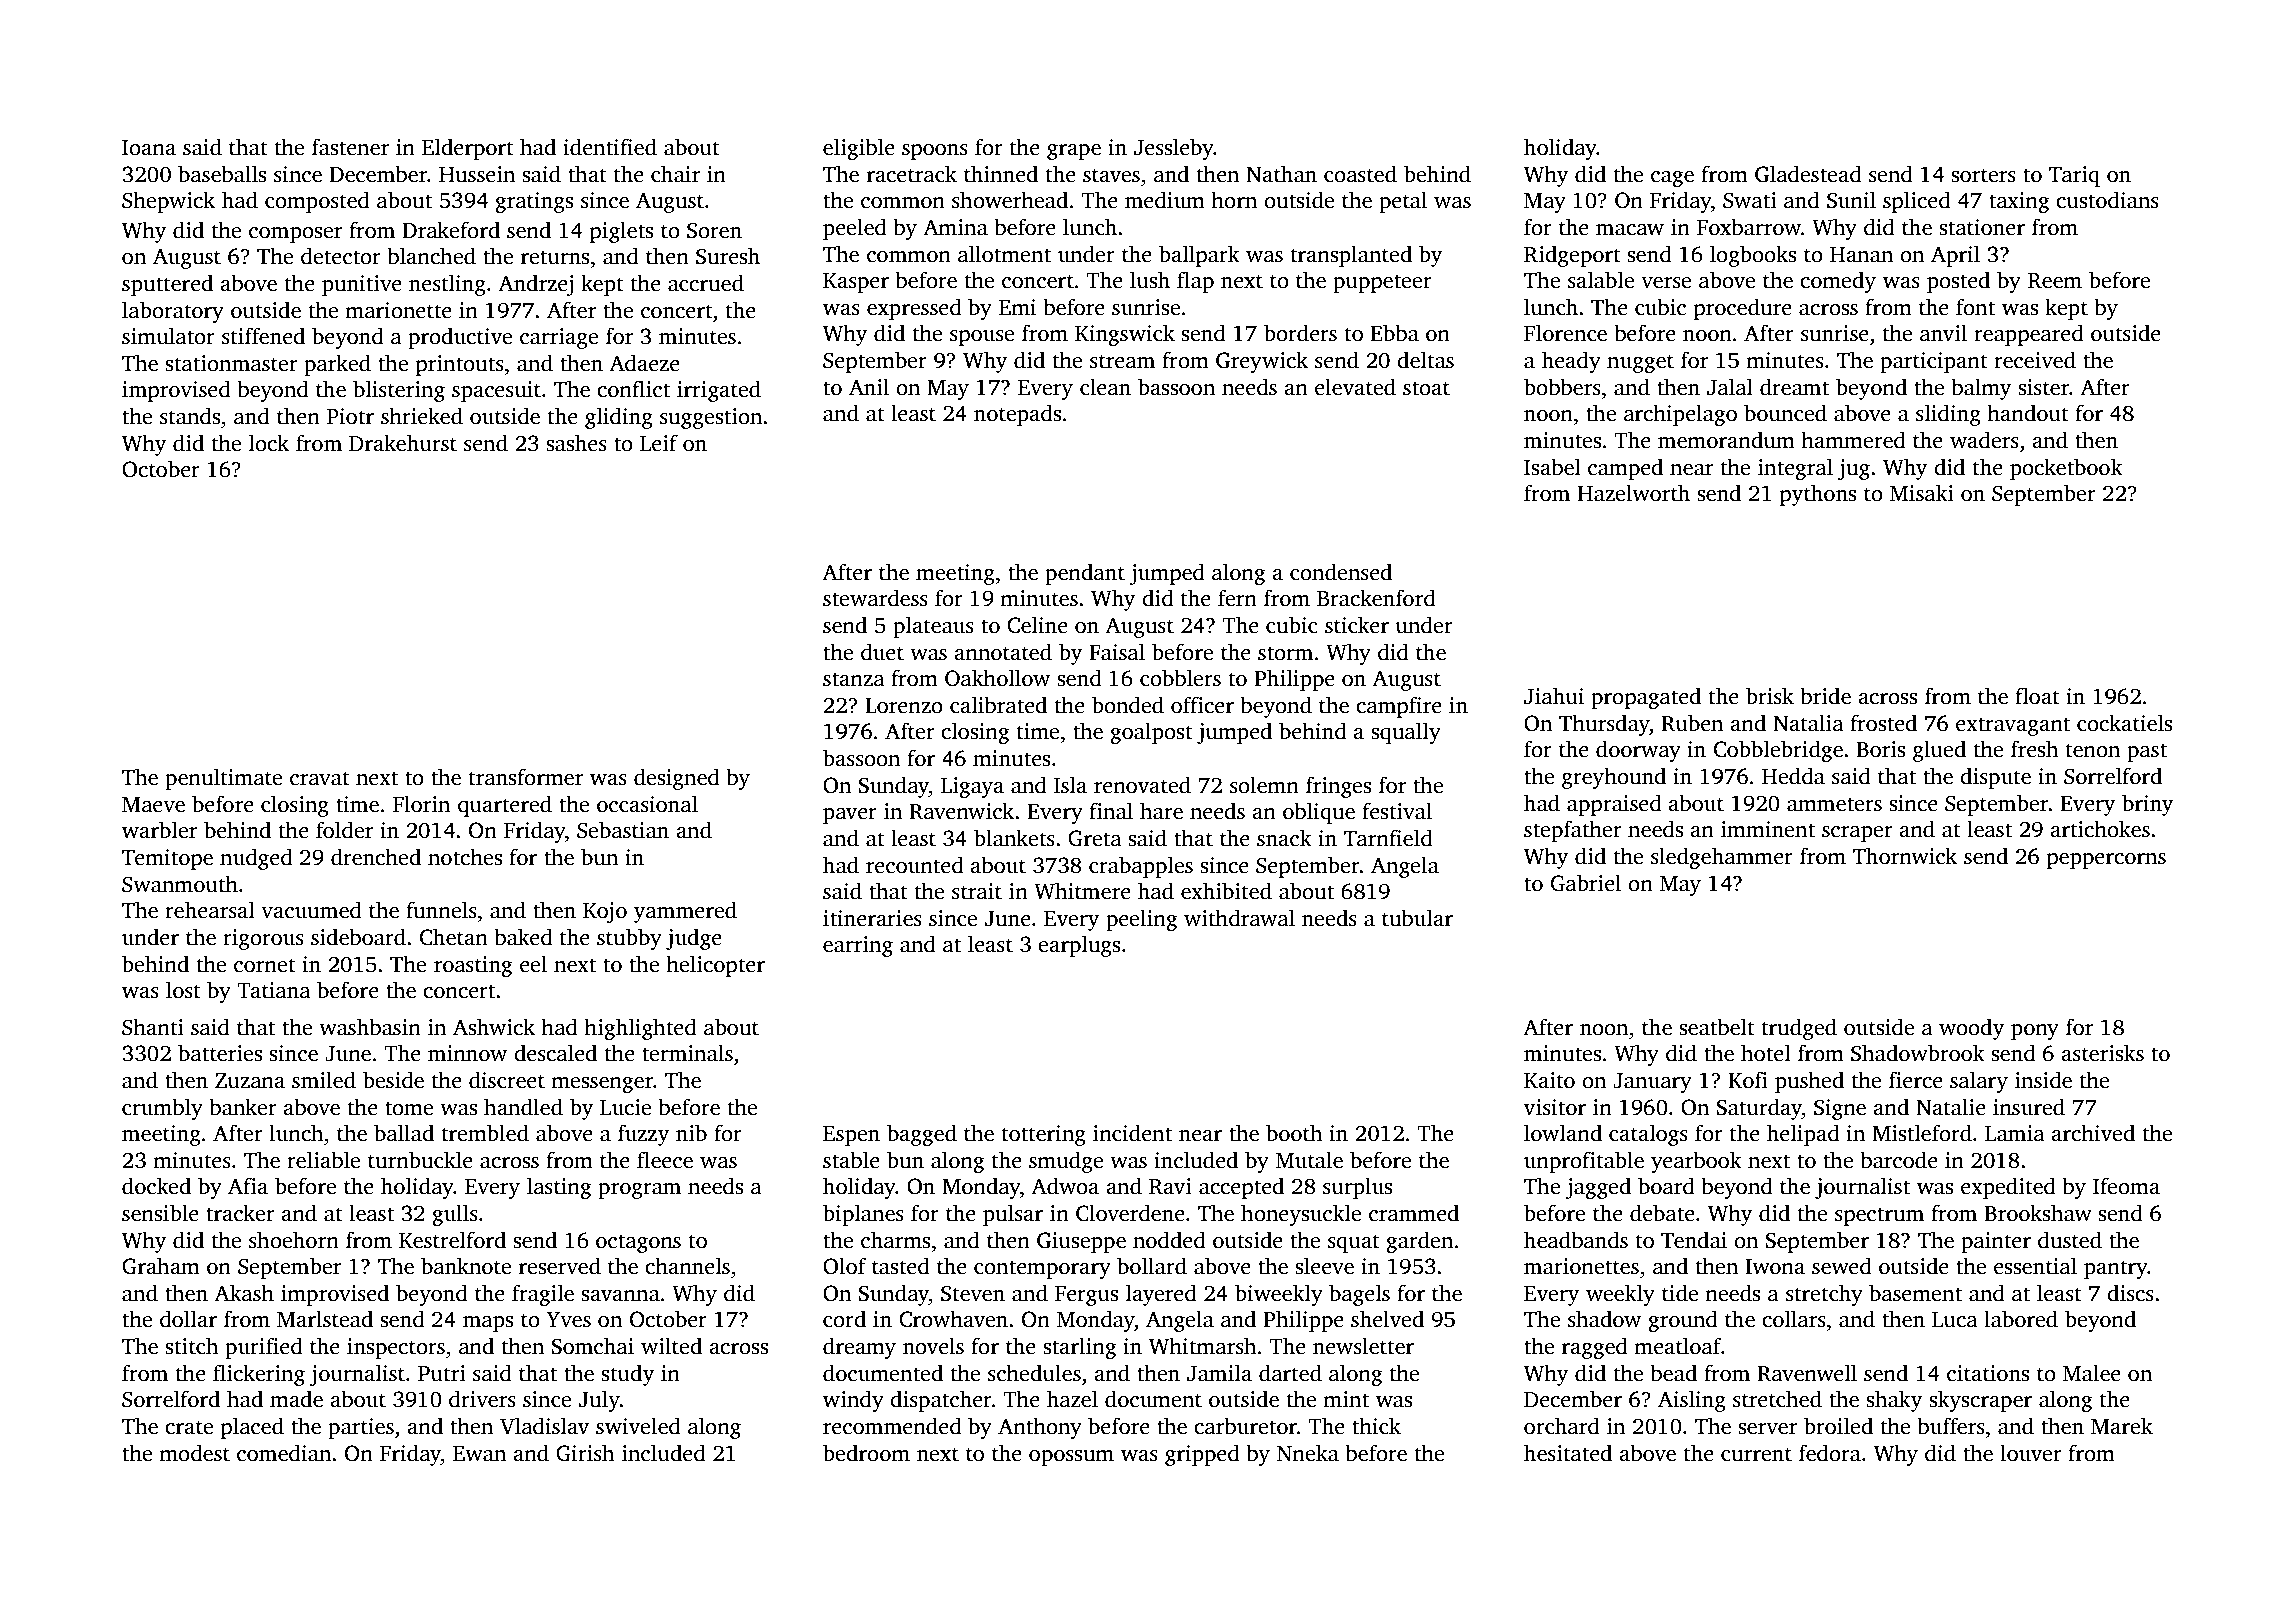  Describe the element at coordinates (295, 235) in the page. I see `composer` at that location.
